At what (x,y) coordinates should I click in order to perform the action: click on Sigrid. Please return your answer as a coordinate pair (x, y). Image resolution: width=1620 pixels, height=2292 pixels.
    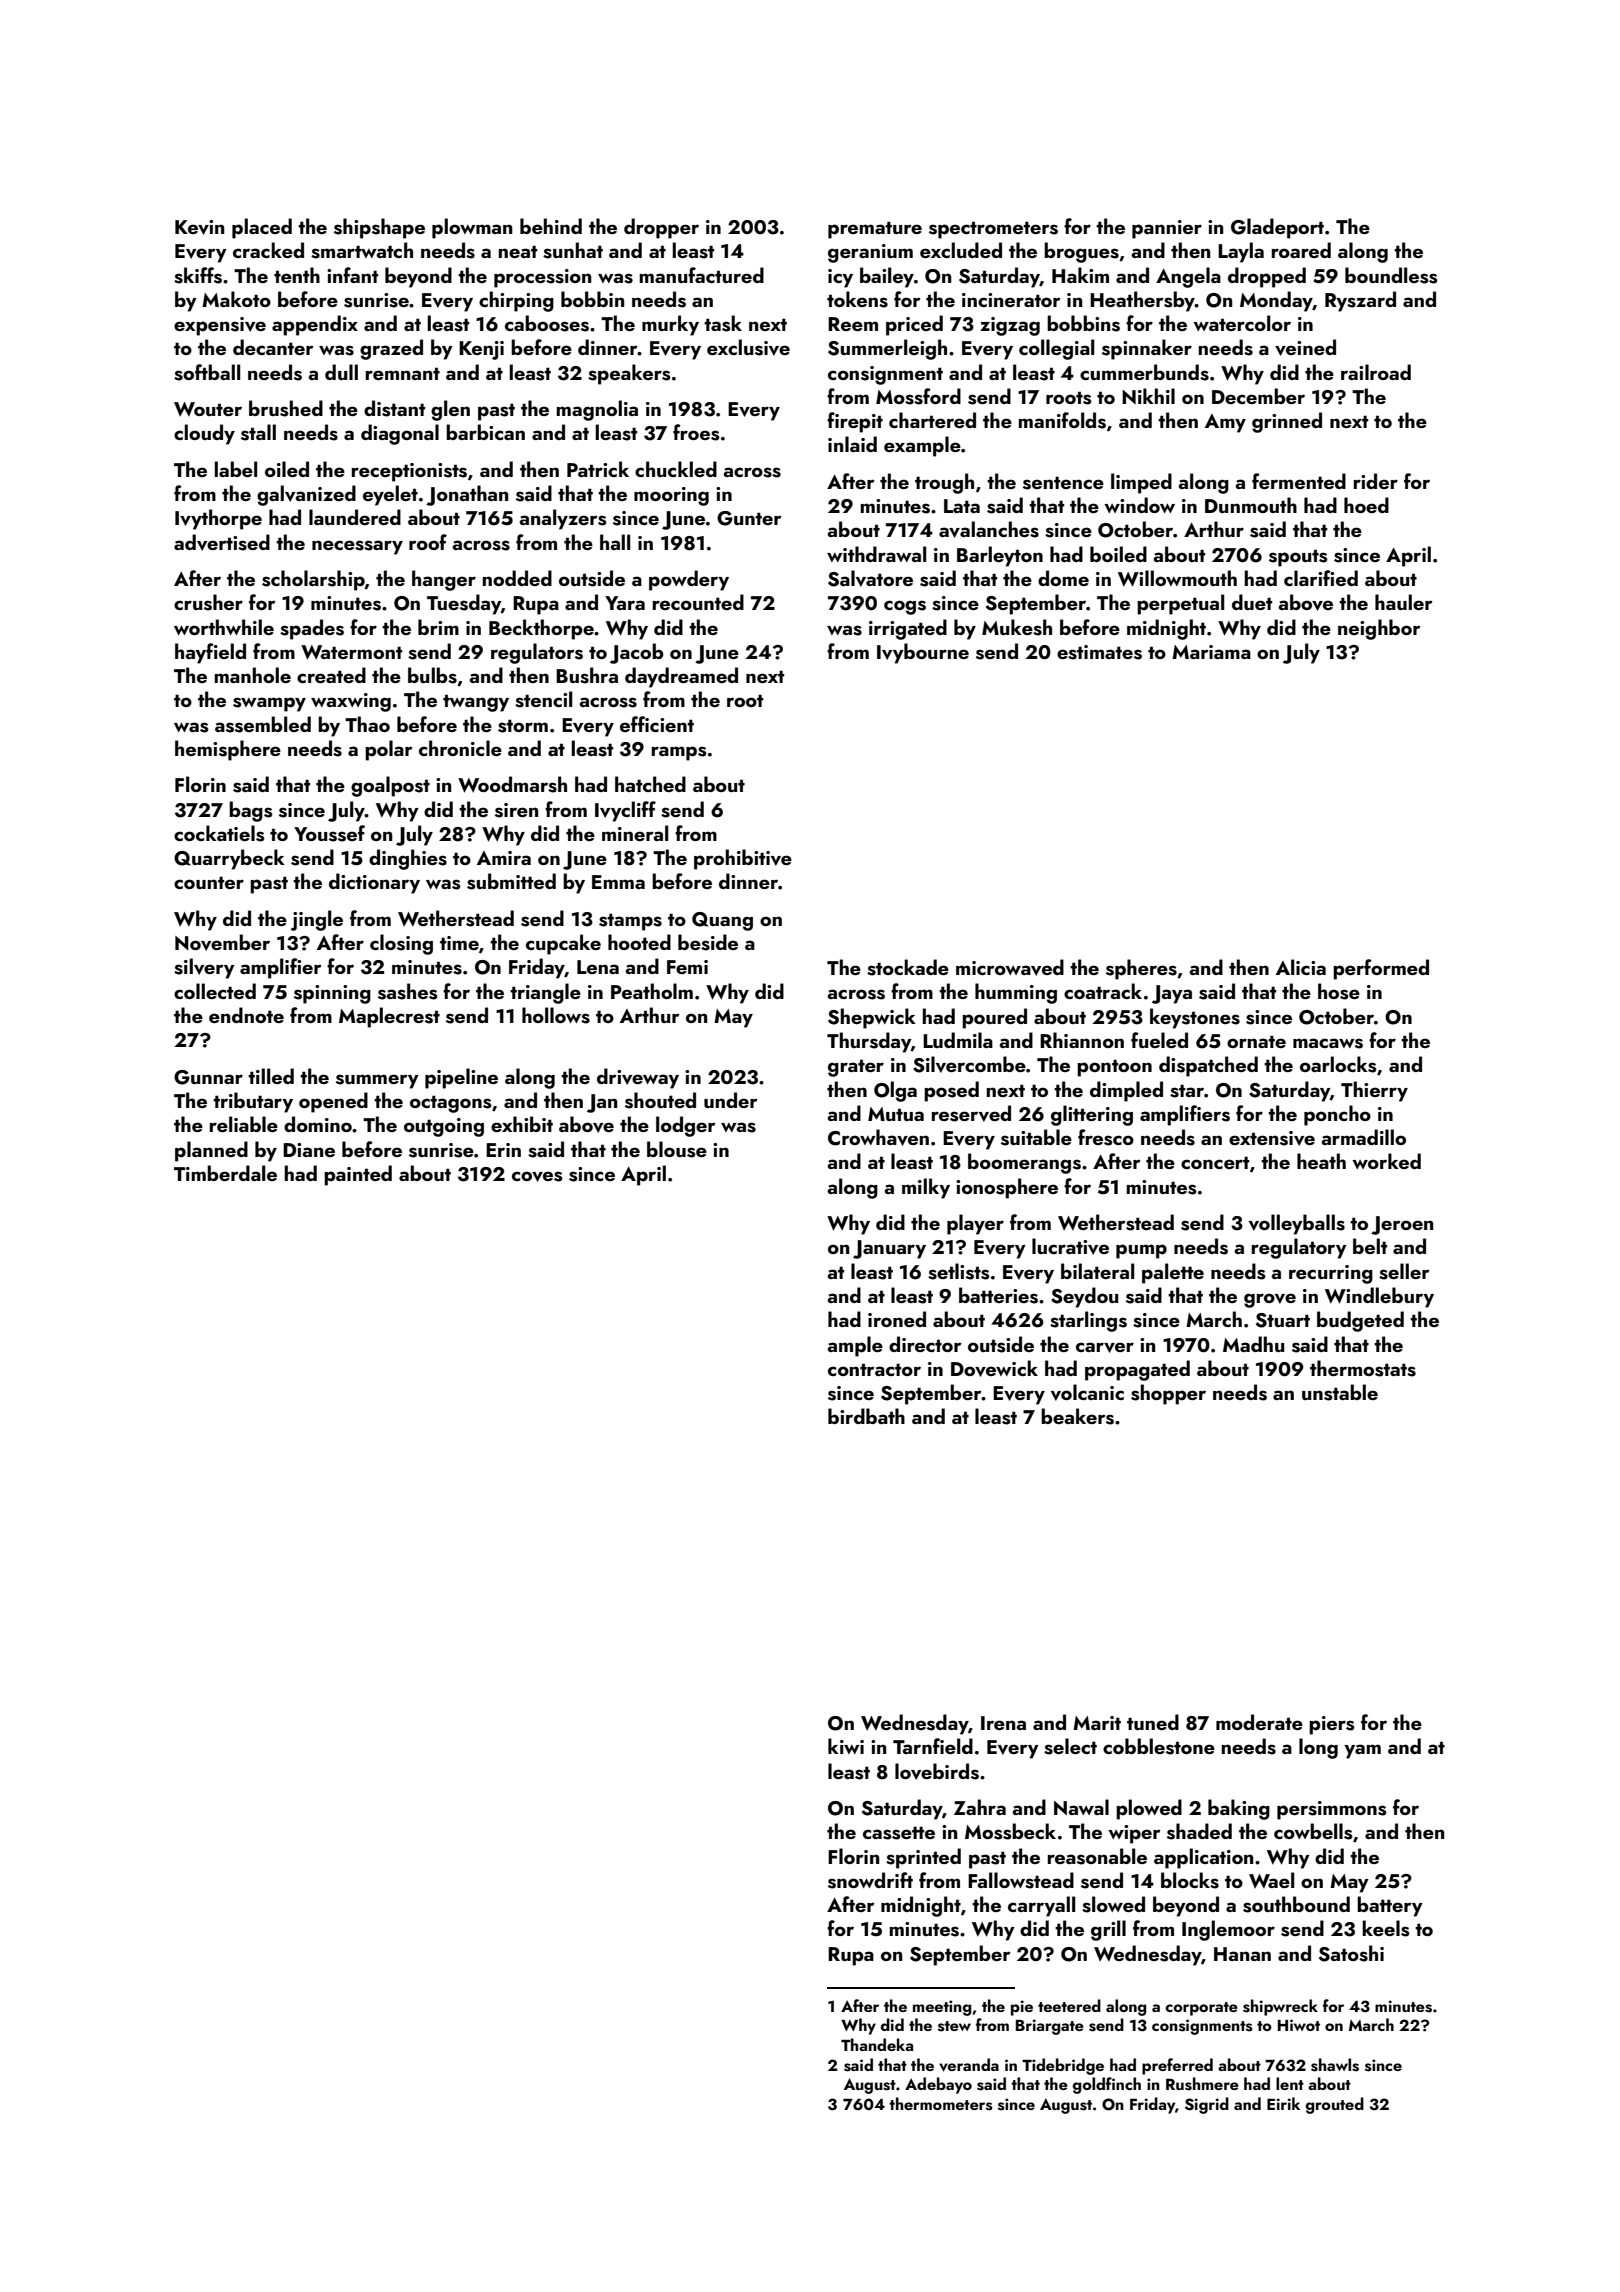
    Looking at the image, I should click on (1207, 2105).
